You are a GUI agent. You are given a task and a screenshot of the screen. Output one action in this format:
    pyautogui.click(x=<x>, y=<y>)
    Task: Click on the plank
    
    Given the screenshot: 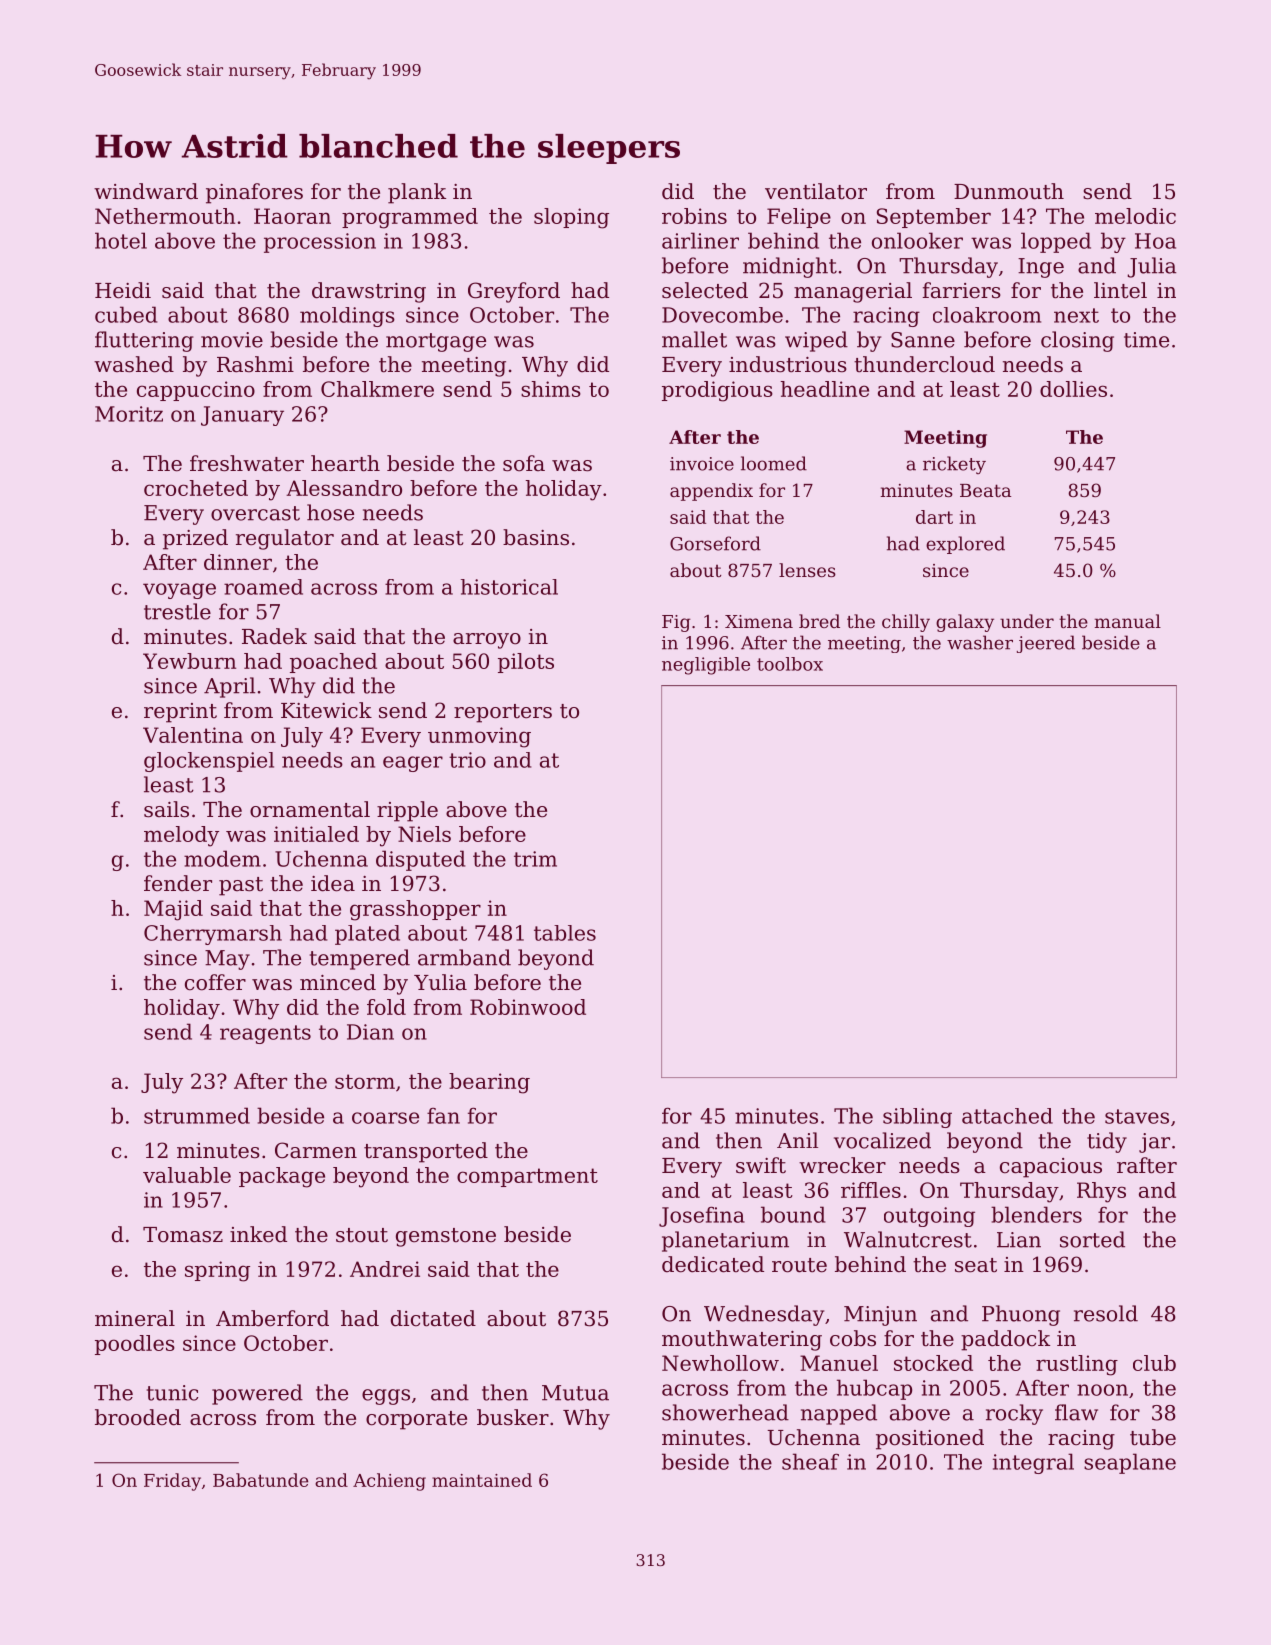 What is the action you would take?
    pyautogui.click(x=417, y=193)
